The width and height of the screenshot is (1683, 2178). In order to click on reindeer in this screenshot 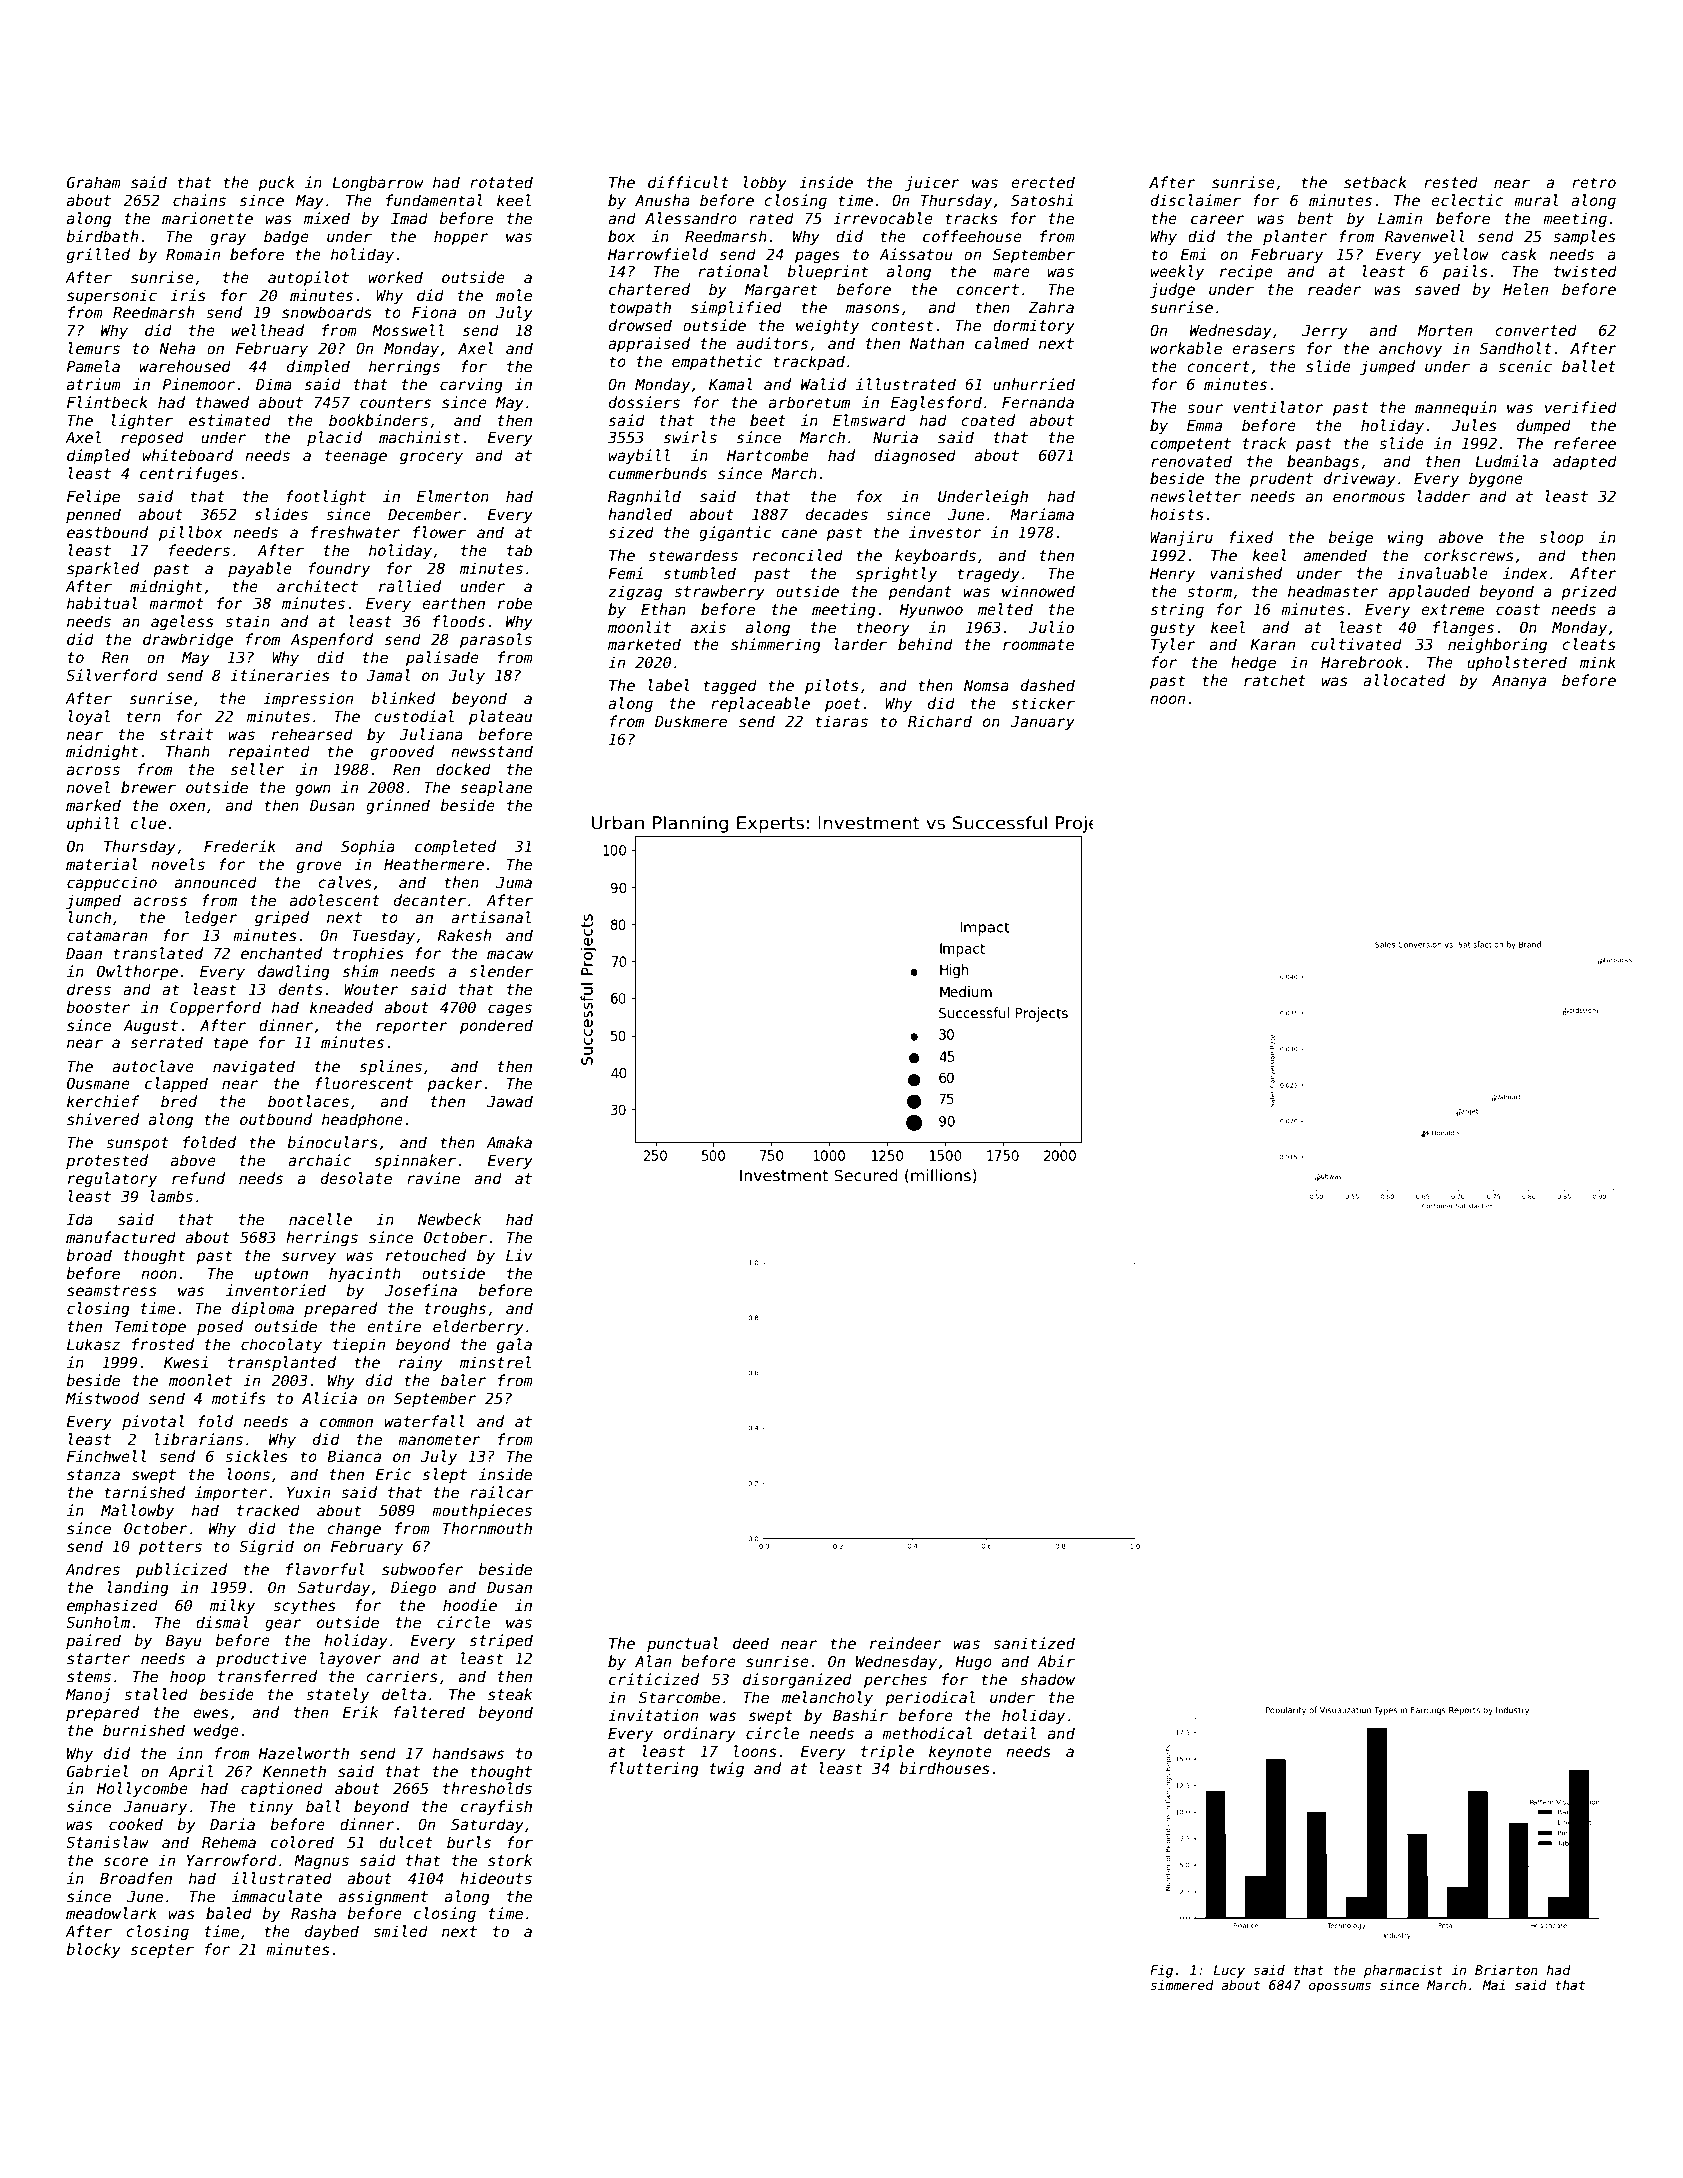, I will do `click(906, 1643)`.
